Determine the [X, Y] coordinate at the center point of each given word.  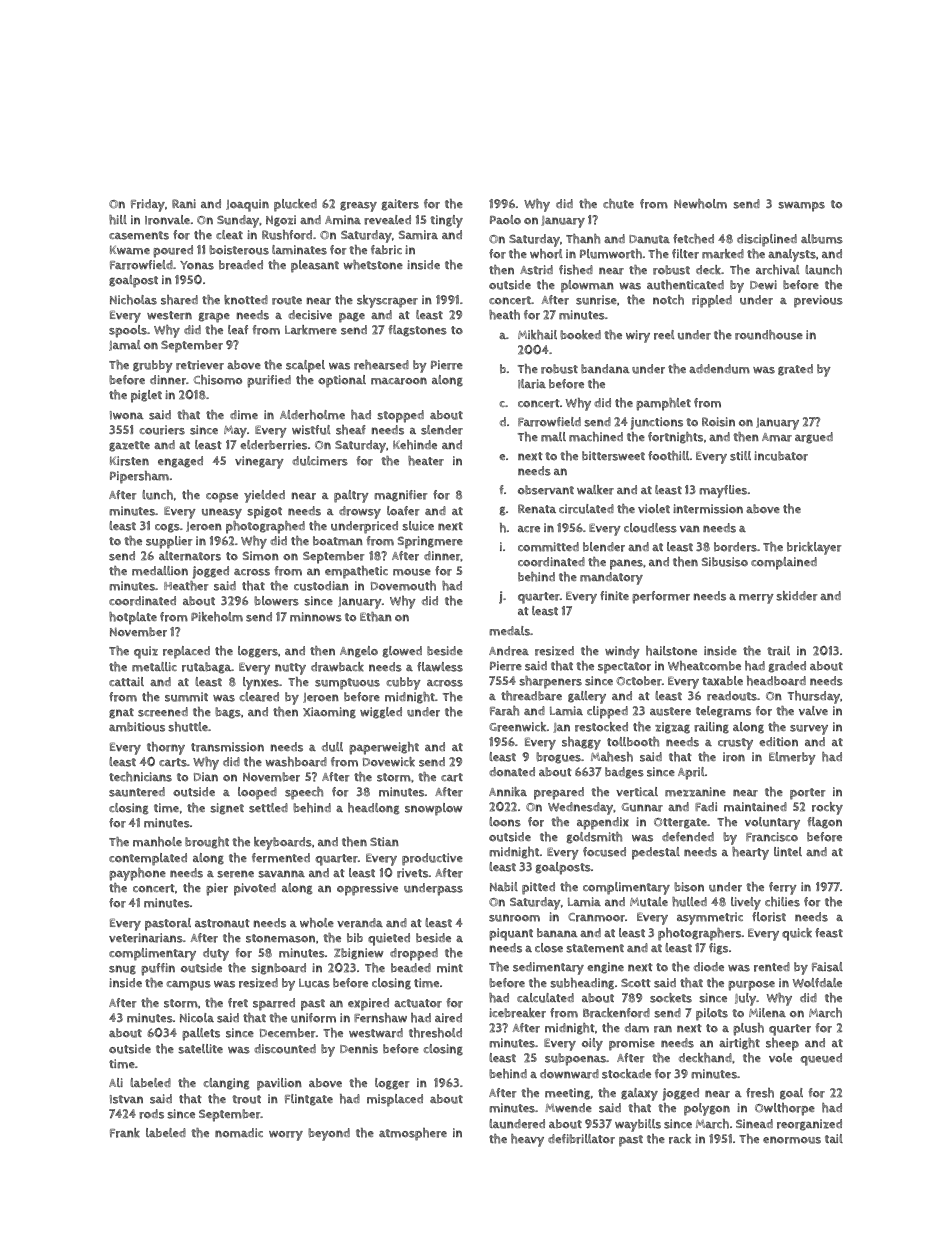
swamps [801, 207]
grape [214, 317]
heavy [527, 1140]
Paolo [505, 220]
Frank [125, 1133]
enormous [792, 1140]
